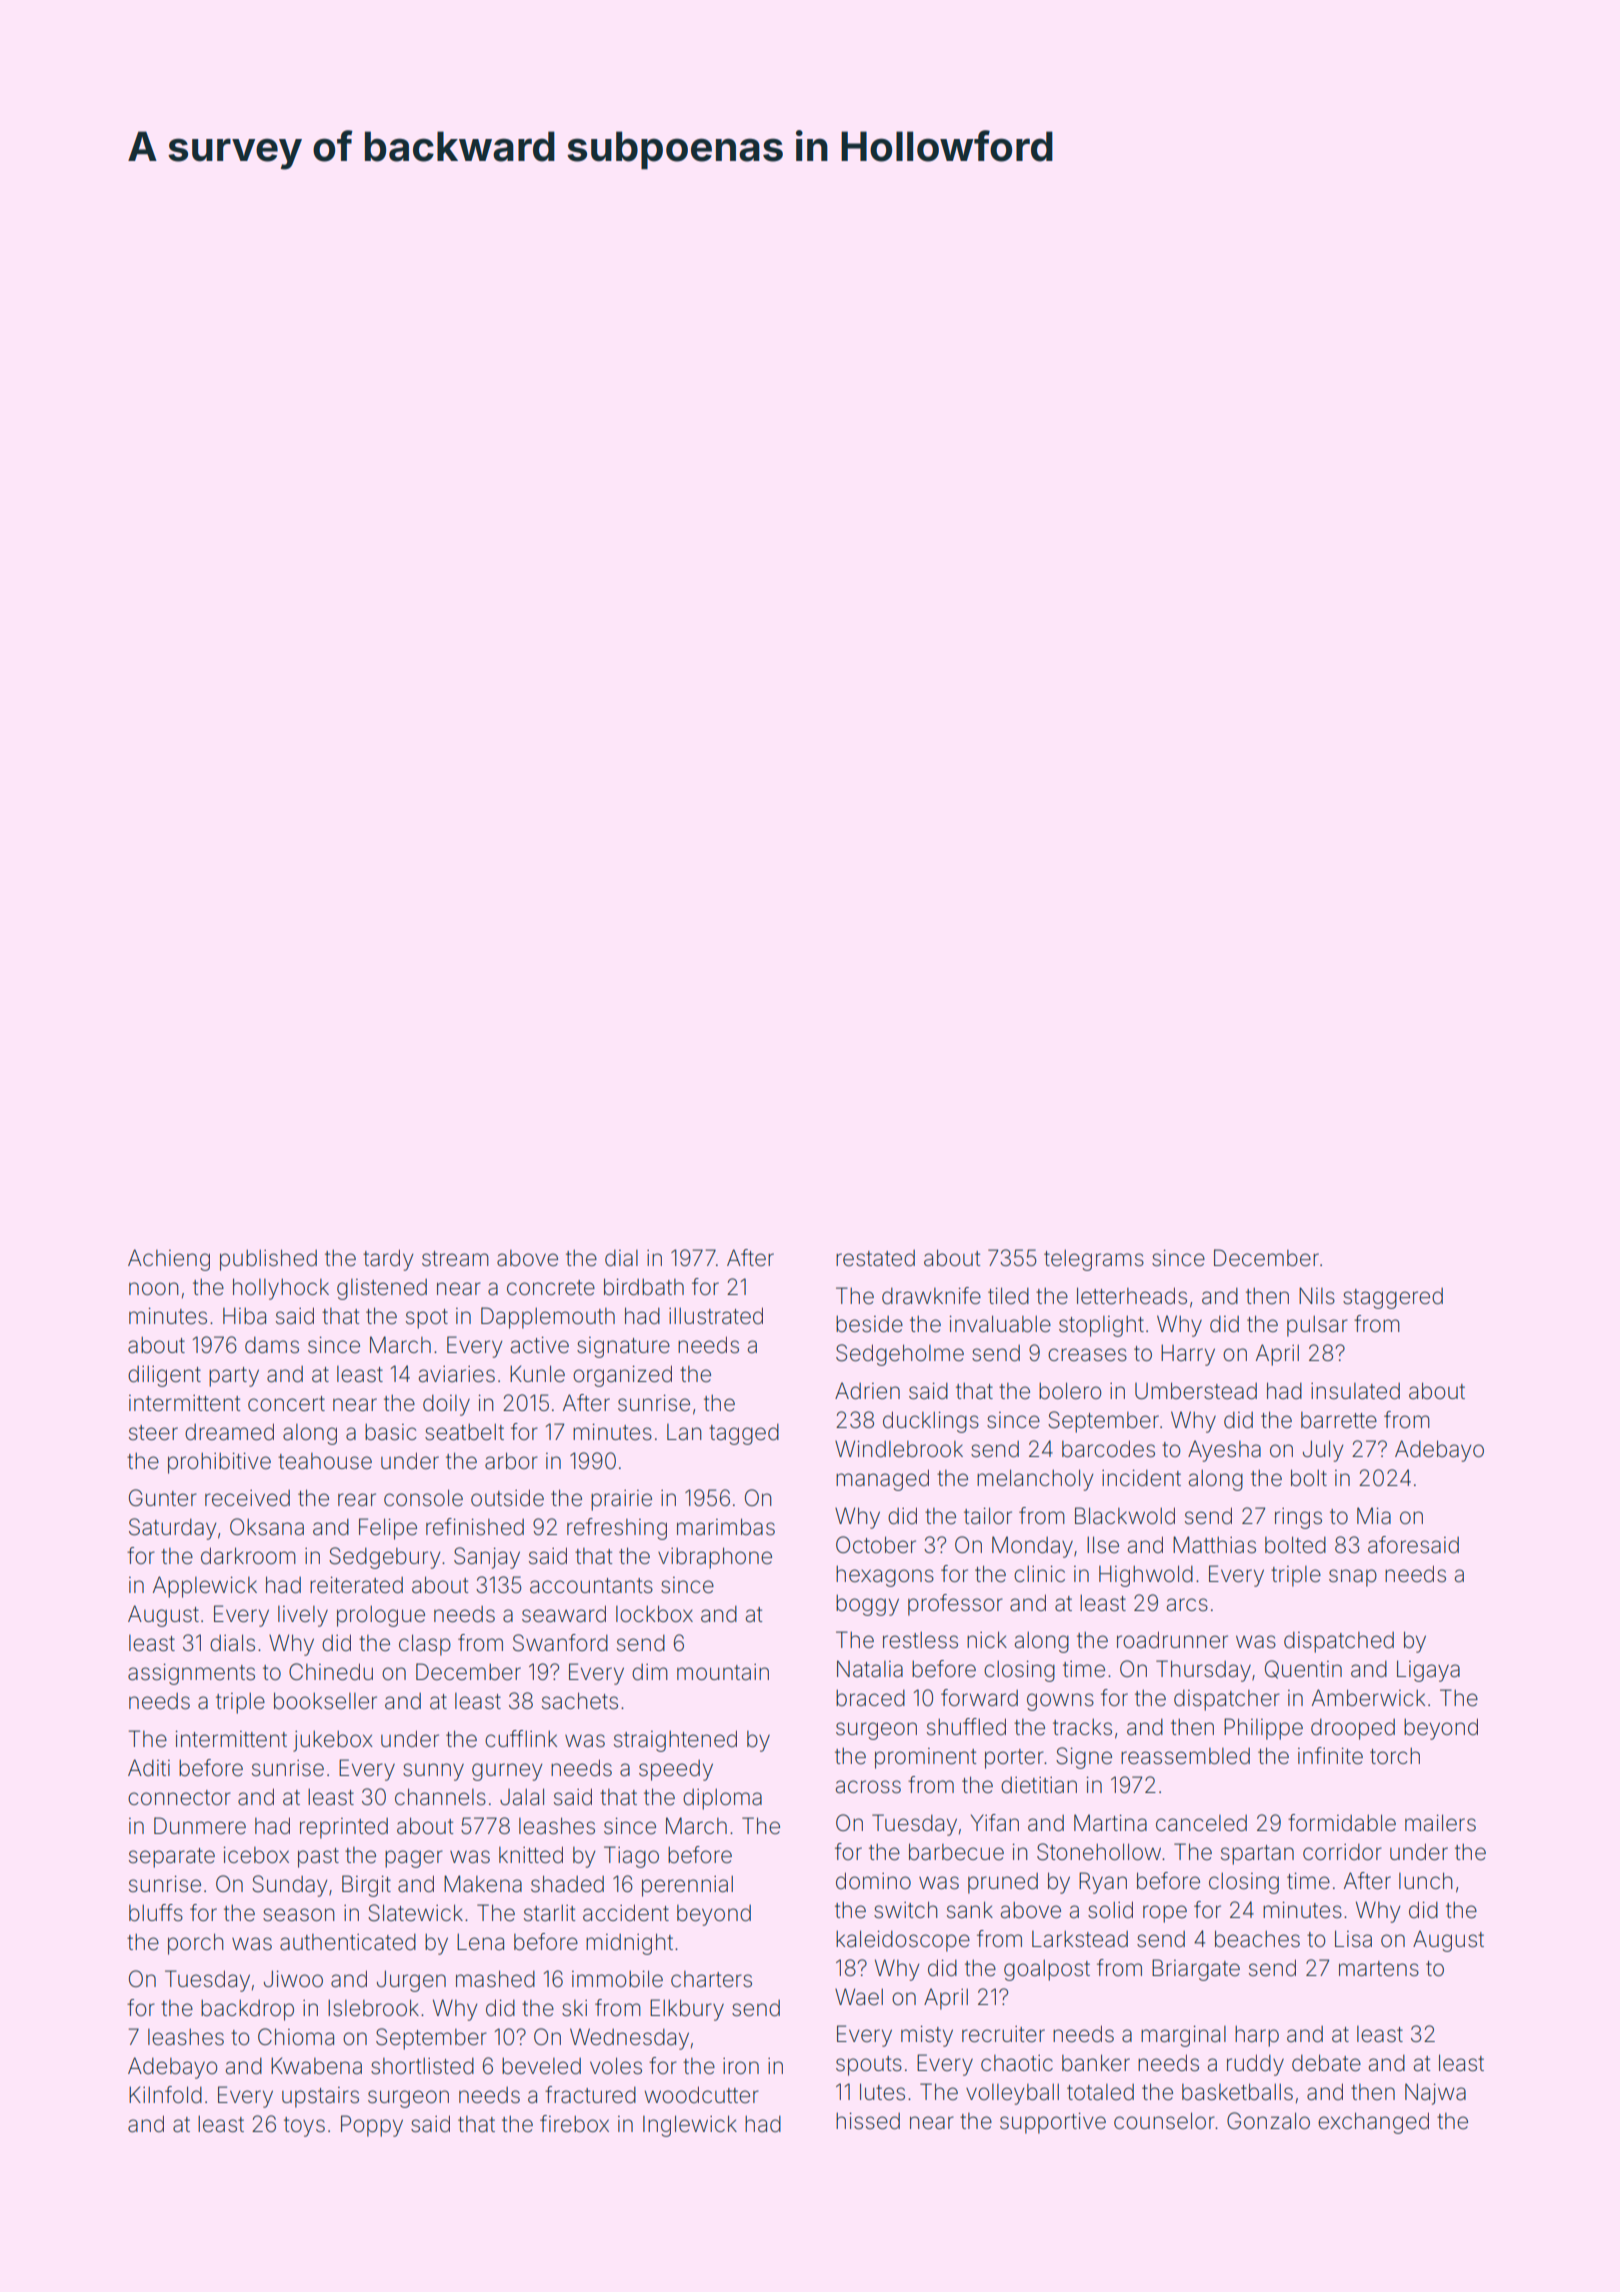  Describe the element at coordinates (1373, 2123) in the screenshot. I see `exchanged` at that location.
